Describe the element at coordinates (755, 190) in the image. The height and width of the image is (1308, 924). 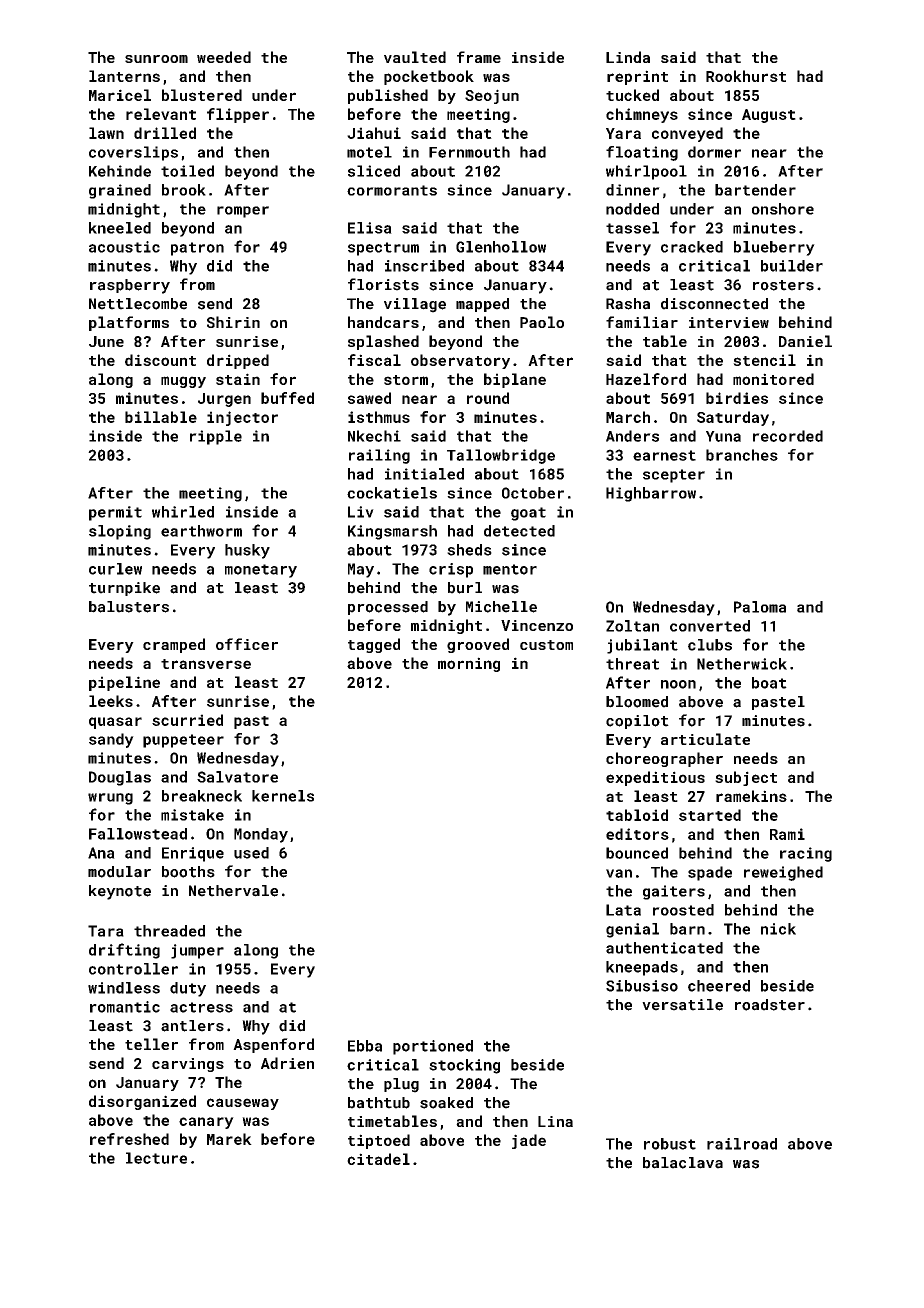
I see `bartender` at that location.
